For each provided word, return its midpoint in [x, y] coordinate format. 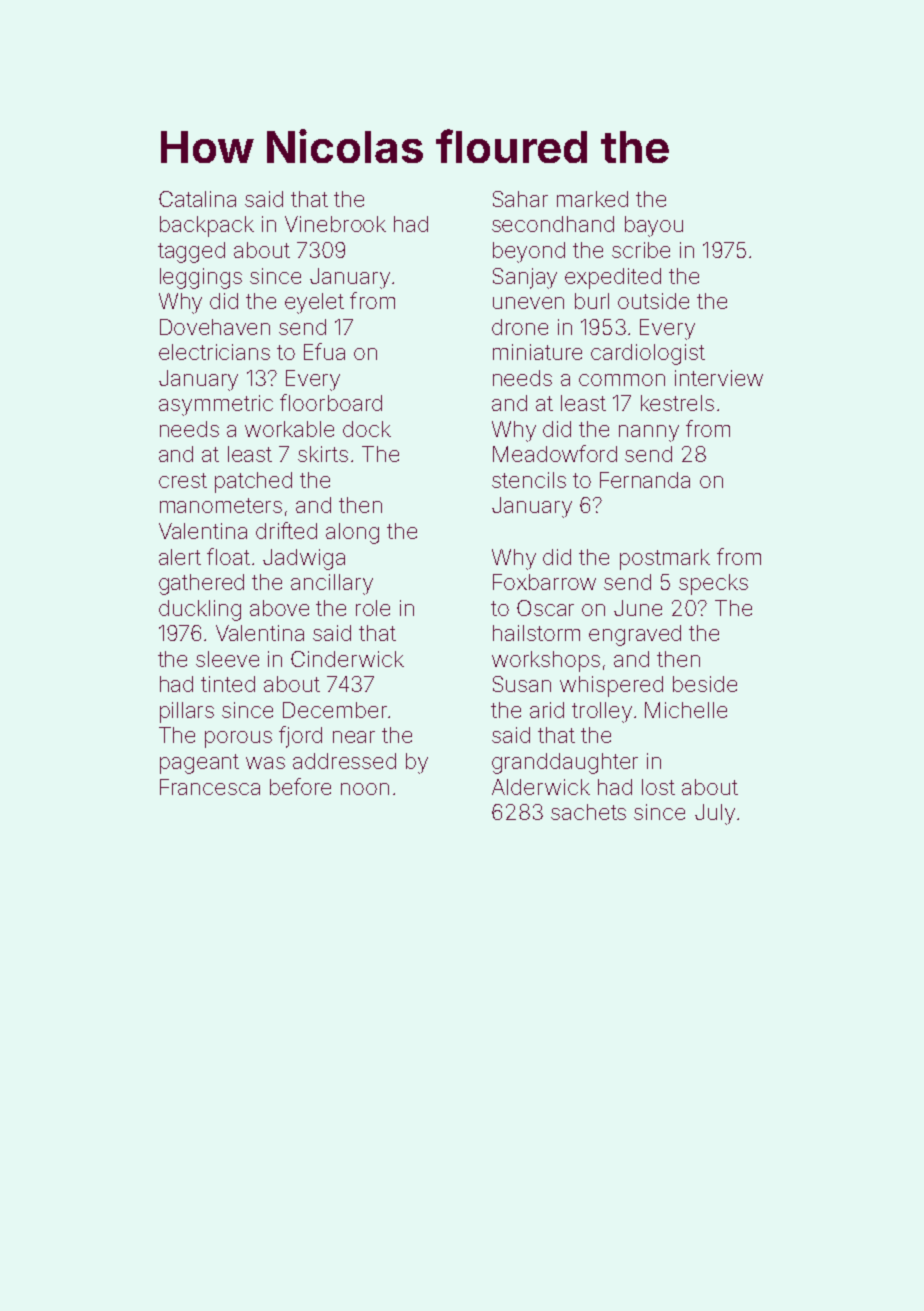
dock [367, 429]
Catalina [197, 199]
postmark [665, 559]
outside [653, 301]
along [352, 533]
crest [183, 480]
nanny [649, 433]
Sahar [520, 199]
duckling [200, 610]
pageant [199, 764]
